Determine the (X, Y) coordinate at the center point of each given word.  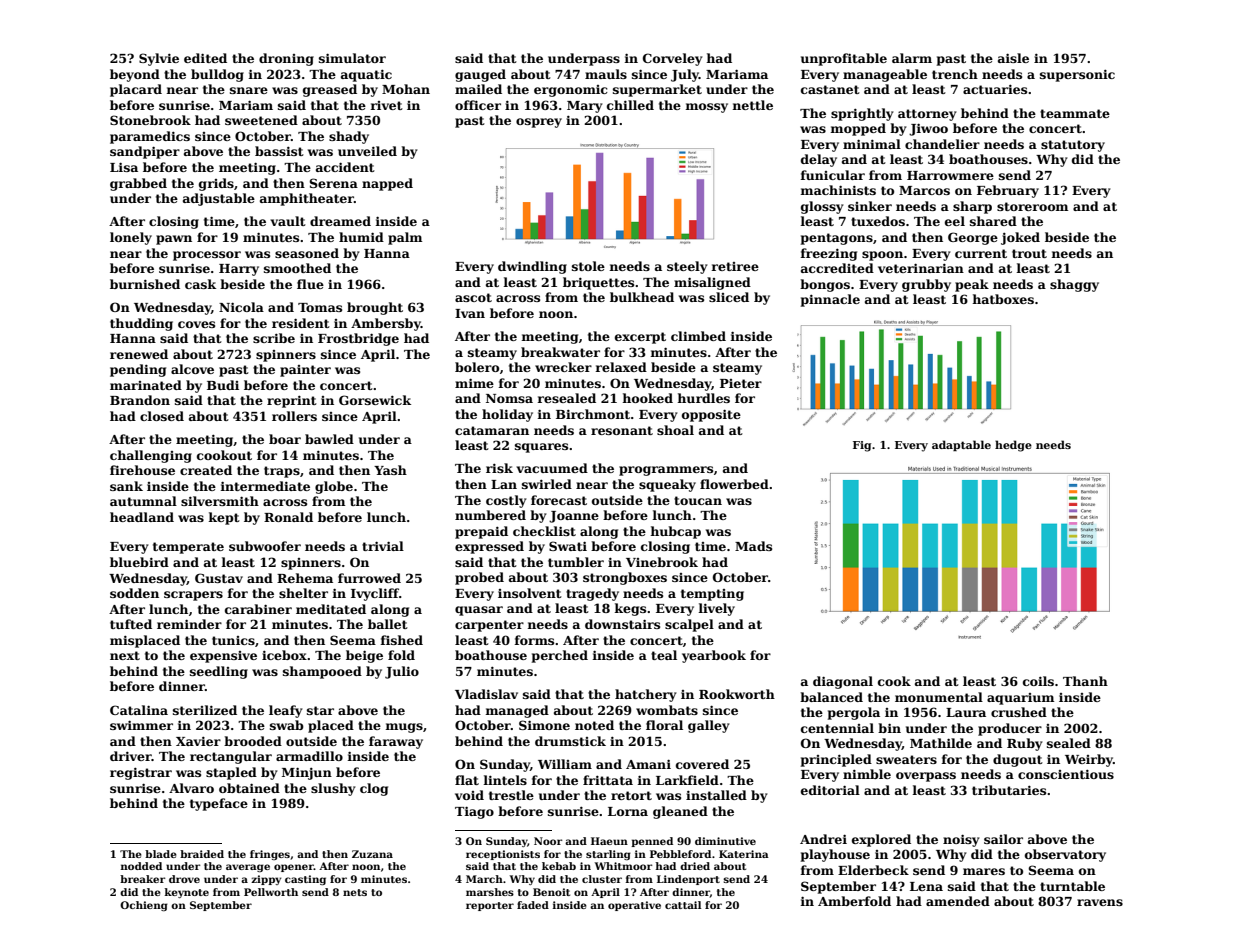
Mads (753, 546)
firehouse (142, 470)
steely (687, 267)
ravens (1100, 902)
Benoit (551, 892)
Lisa (124, 167)
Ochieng (144, 906)
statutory (1073, 146)
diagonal (843, 682)
